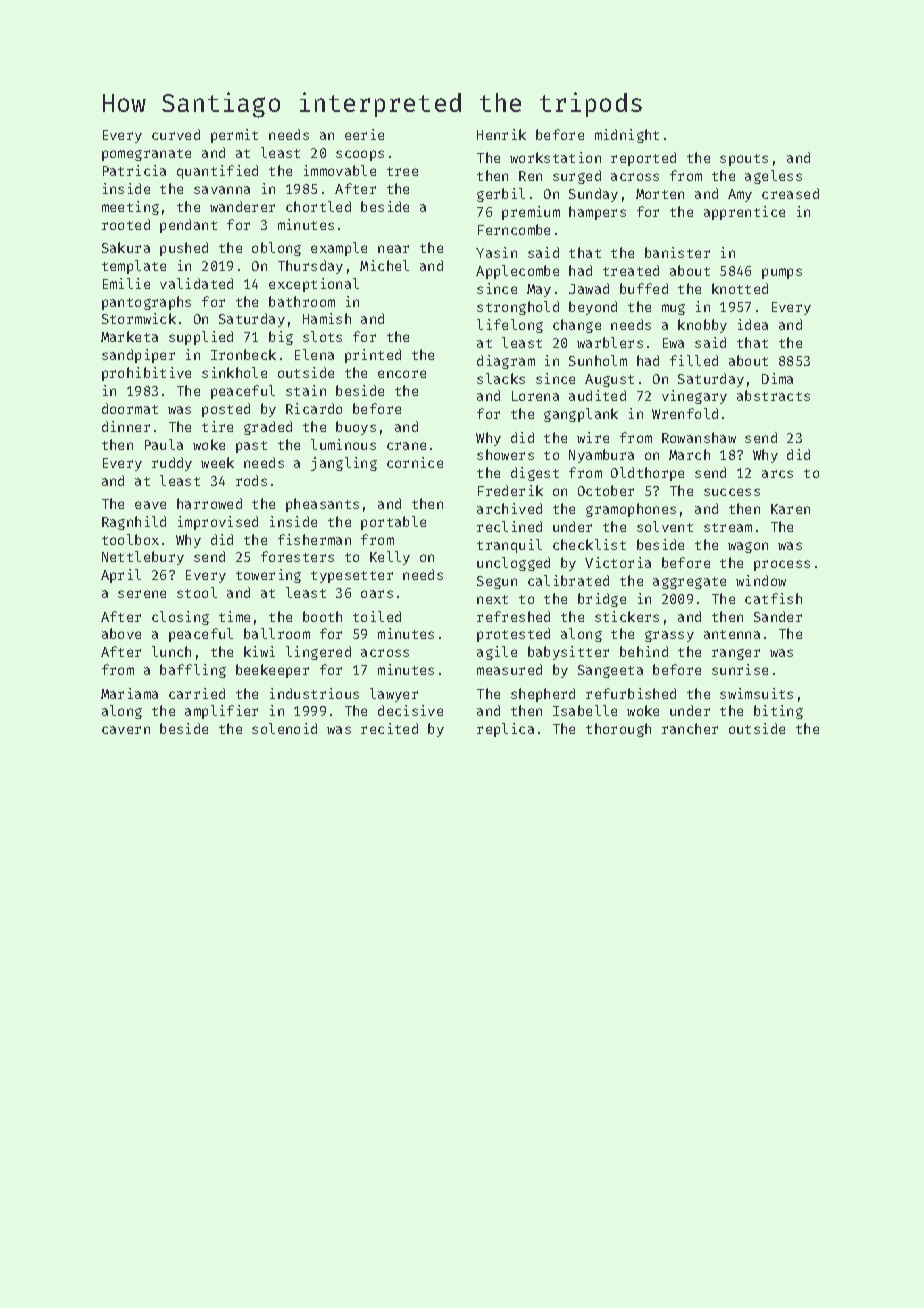  I want to click on lingered, so click(318, 653).
